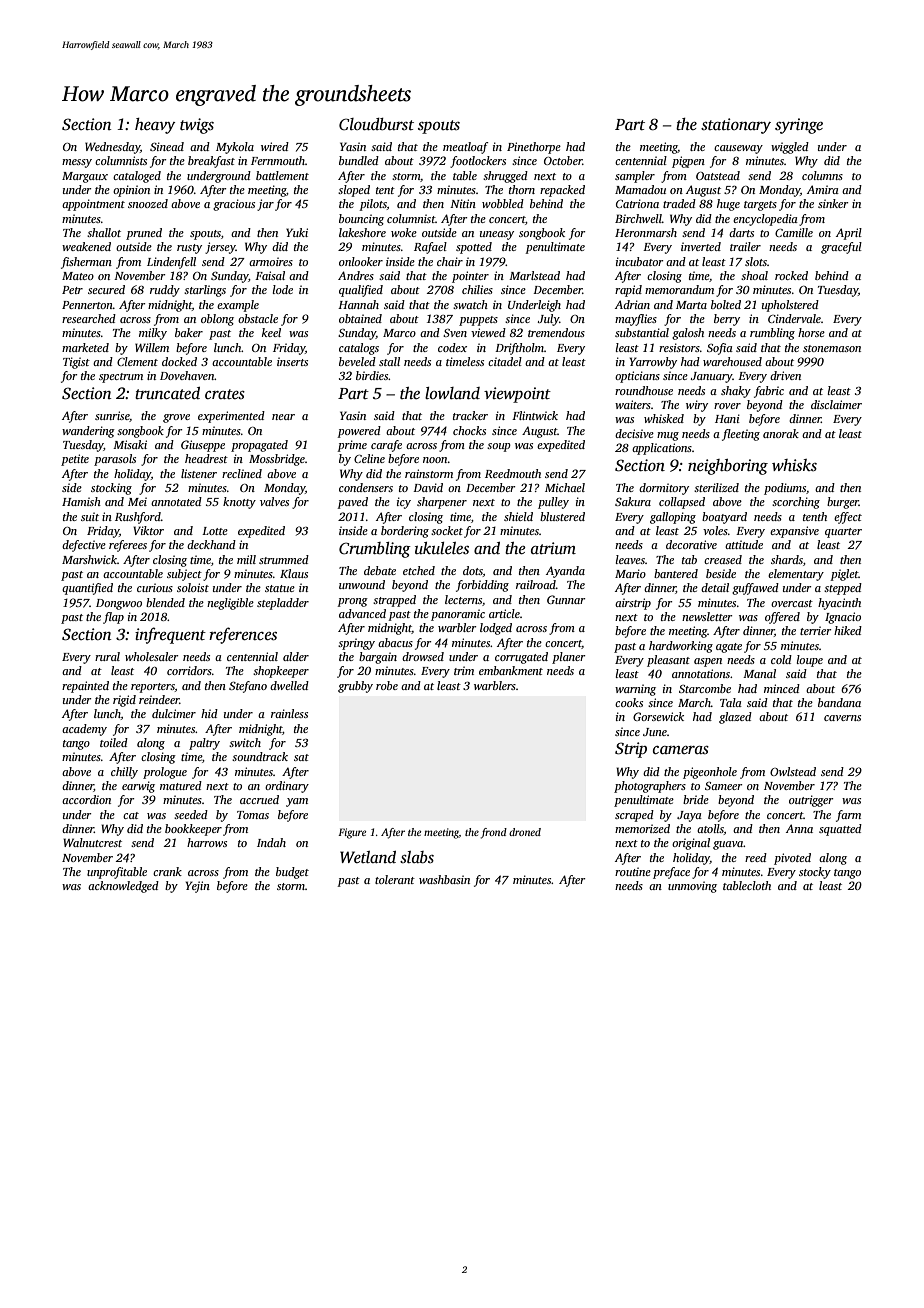 The width and height of the page is (924, 1308). Describe the element at coordinates (260, 756) in the page. I see `soundtrack` at that location.
